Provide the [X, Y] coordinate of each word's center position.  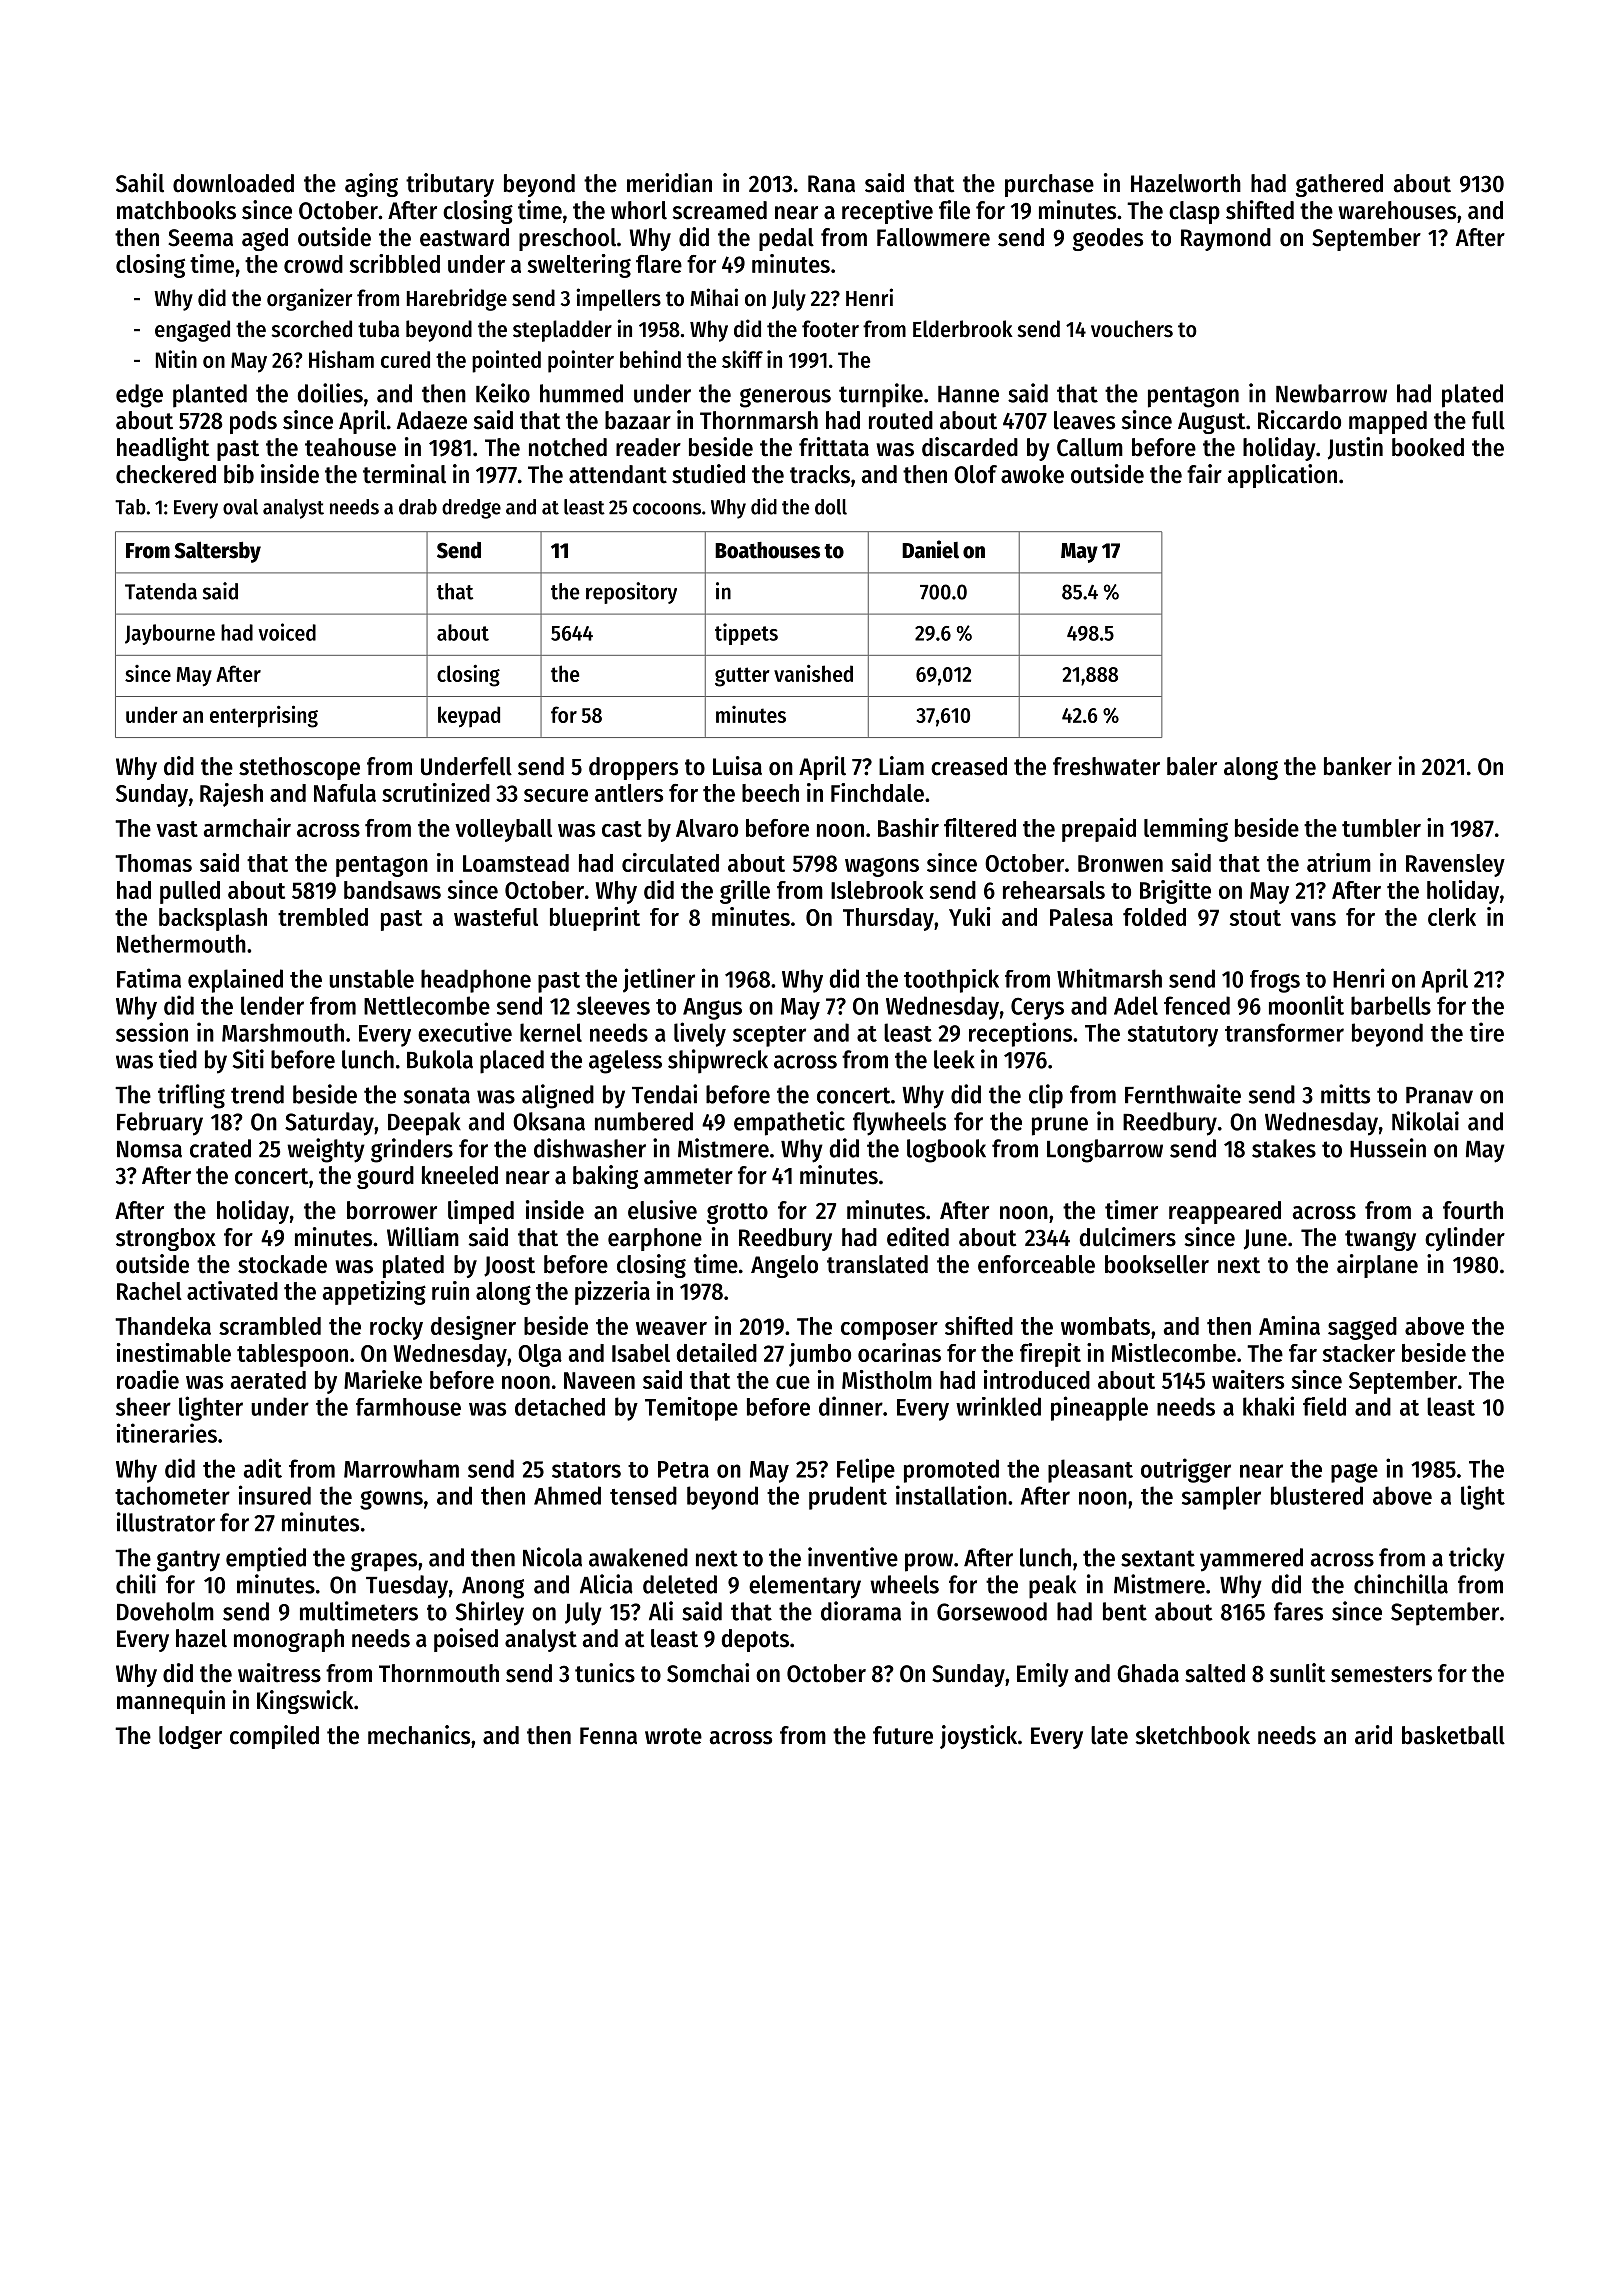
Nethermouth [181, 943]
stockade [282, 1264]
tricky [1477, 1559]
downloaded [233, 183]
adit [263, 1468]
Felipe [866, 1470]
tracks [820, 474]
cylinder [1465, 1239]
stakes [1284, 1148]
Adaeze [432, 420]
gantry [188, 1561]
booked [1428, 447]
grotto [737, 1213]
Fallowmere [933, 237]
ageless [625, 1062]
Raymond [1226, 239]
